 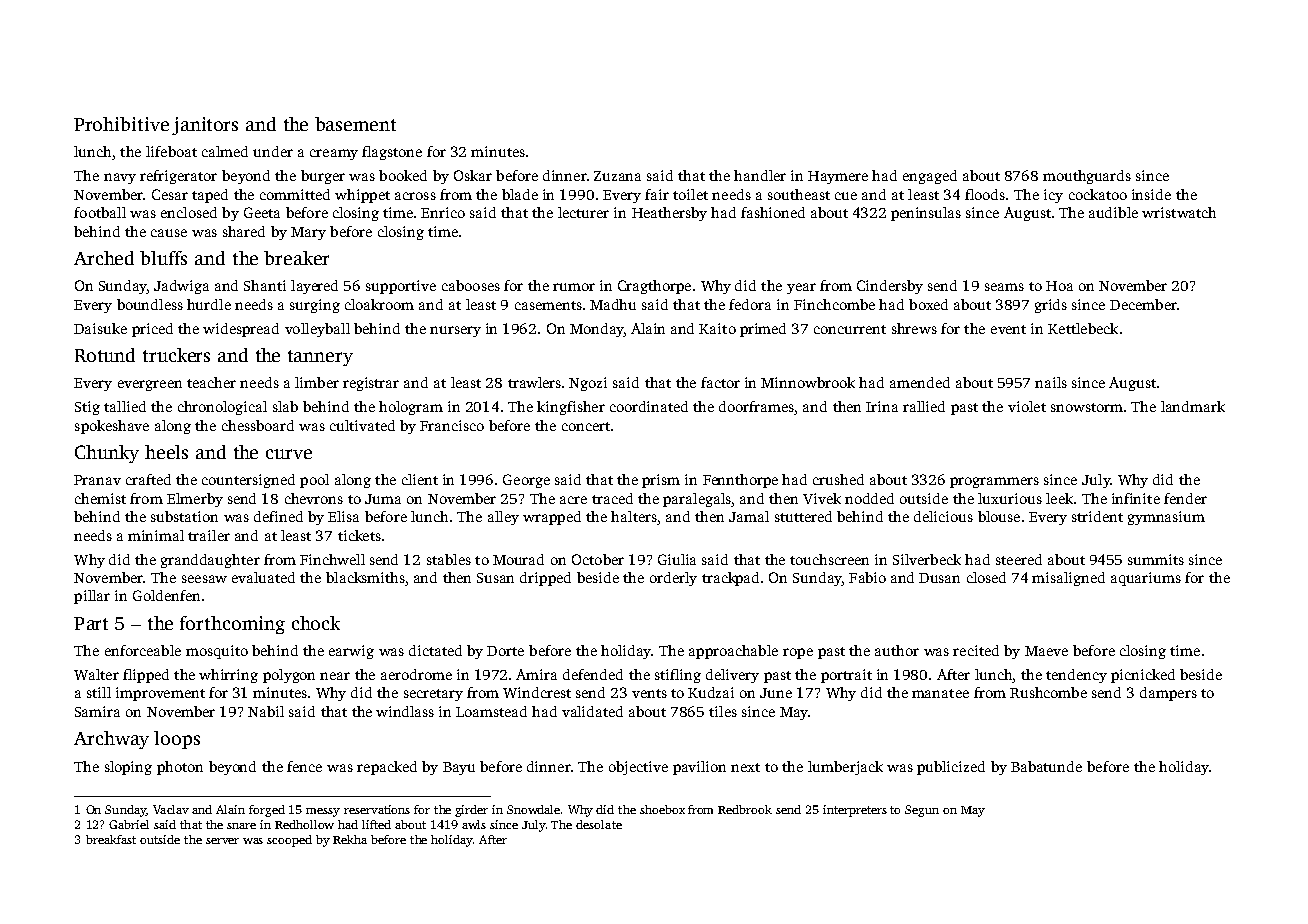 What do you see at coordinates (495, 578) in the screenshot?
I see `Susan` at bounding box center [495, 578].
